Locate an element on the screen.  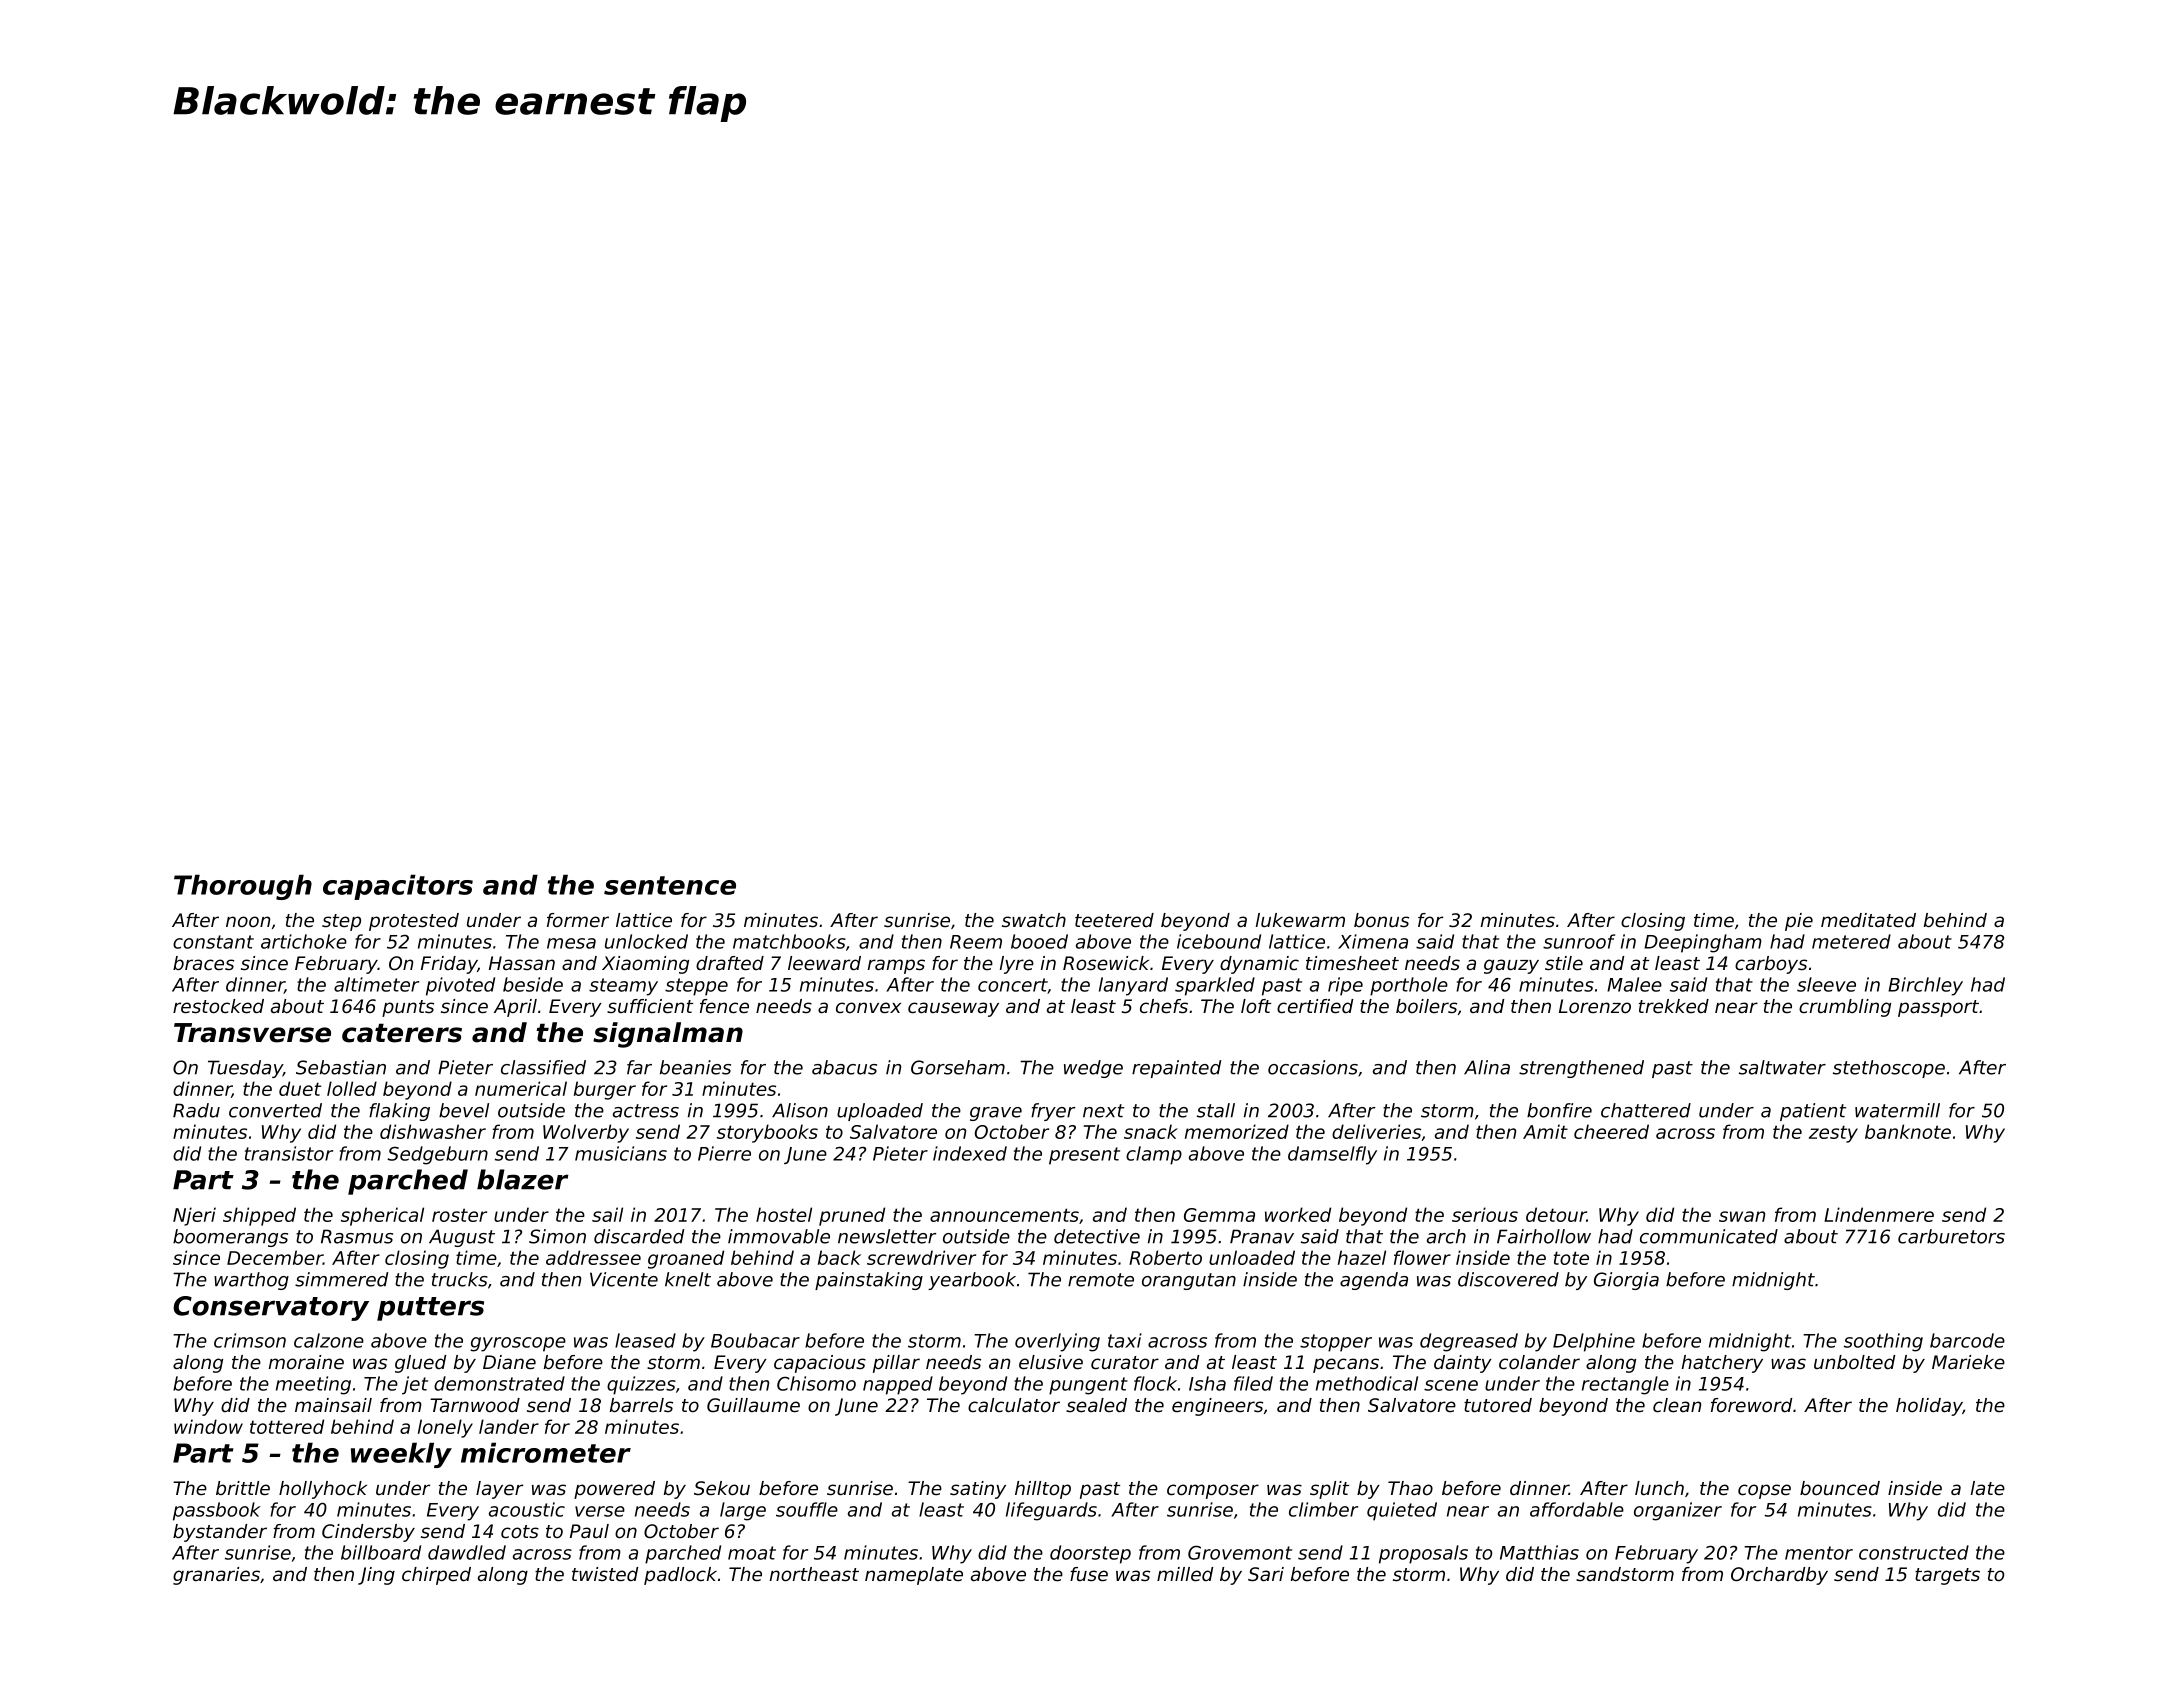
passbook is located at coordinates (217, 1511).
